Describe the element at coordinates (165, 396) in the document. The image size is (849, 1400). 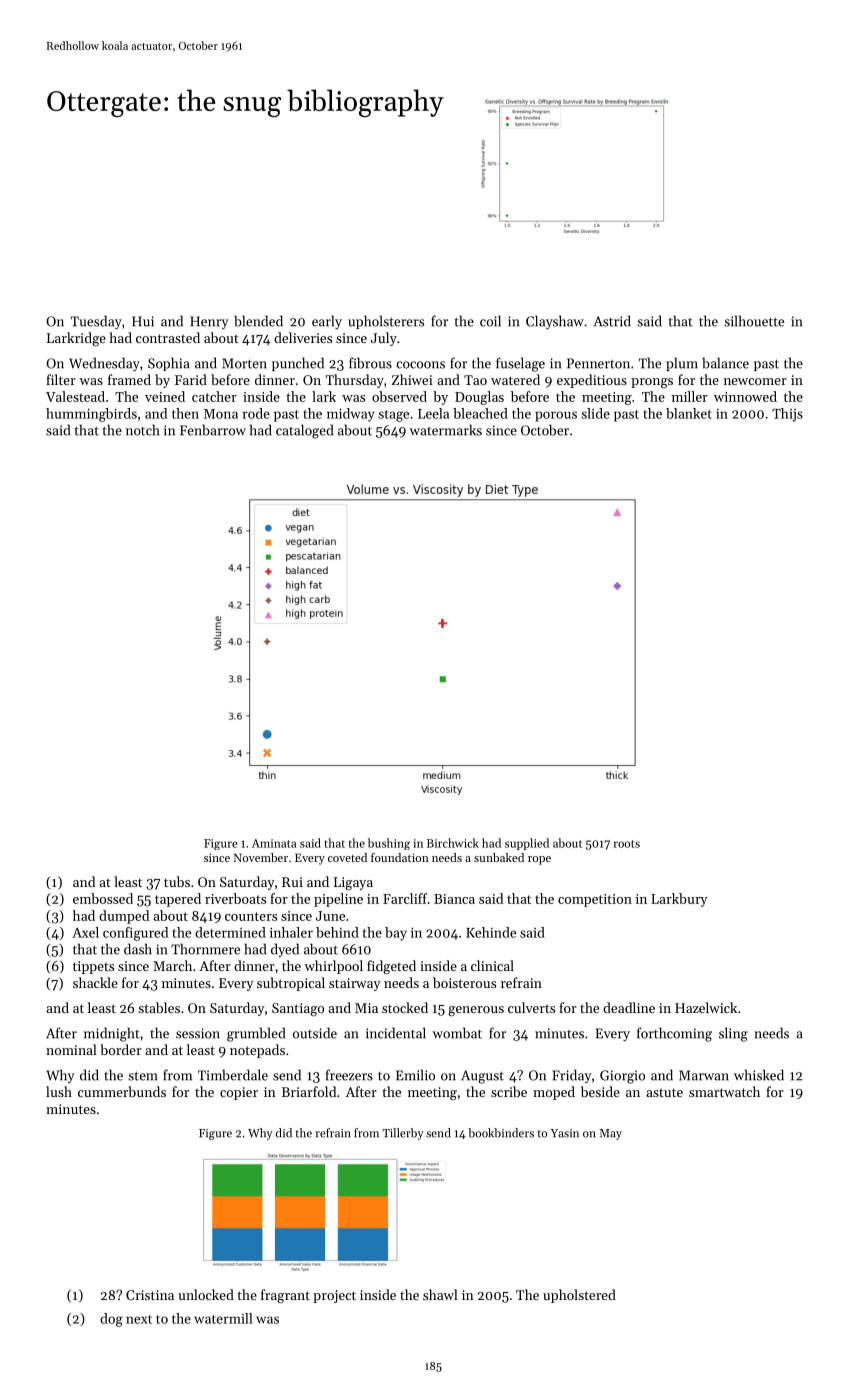
I see `veined` at that location.
